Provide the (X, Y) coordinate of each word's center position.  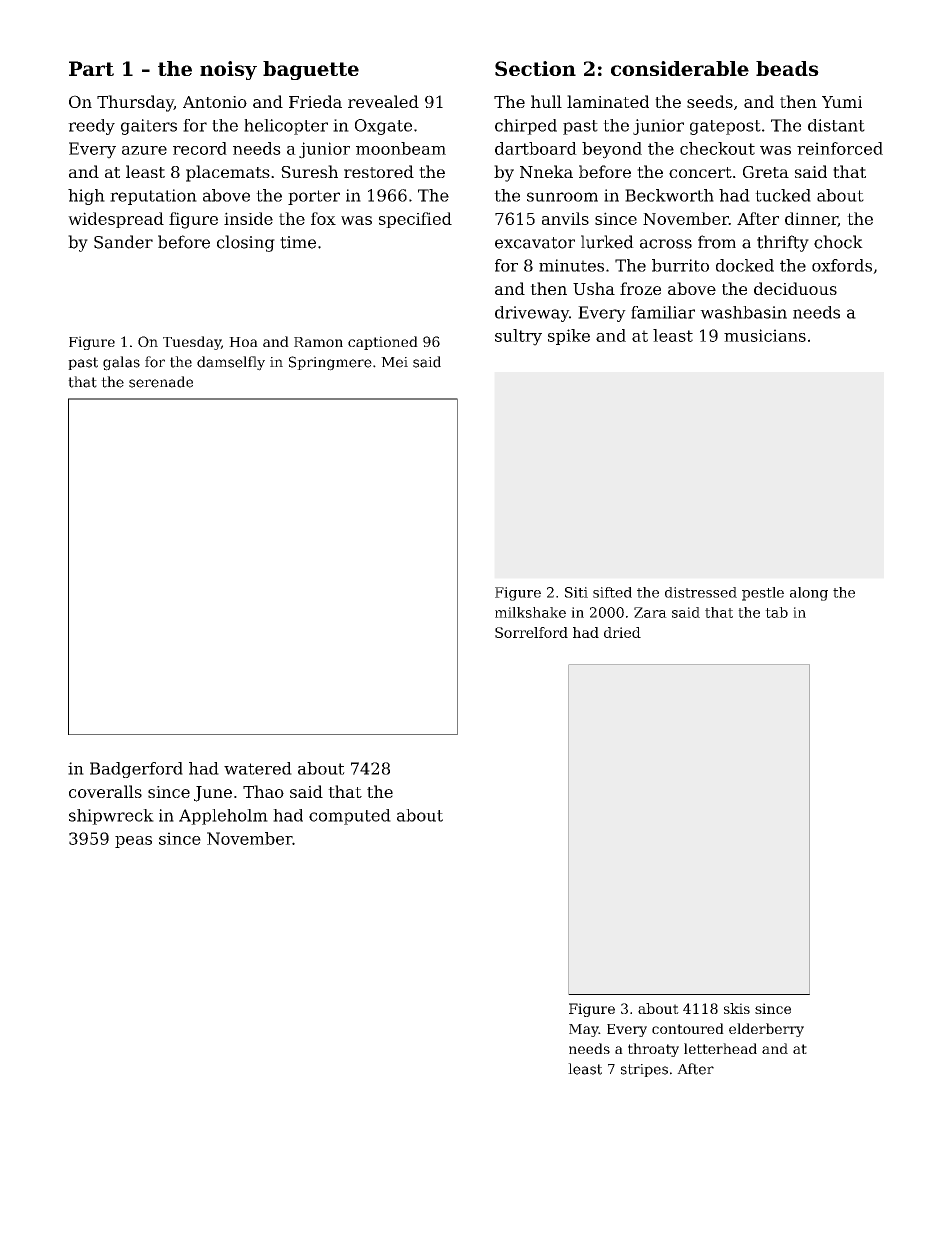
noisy (228, 70)
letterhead (720, 1048)
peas (133, 842)
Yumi (842, 102)
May (584, 1030)
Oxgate (383, 127)
